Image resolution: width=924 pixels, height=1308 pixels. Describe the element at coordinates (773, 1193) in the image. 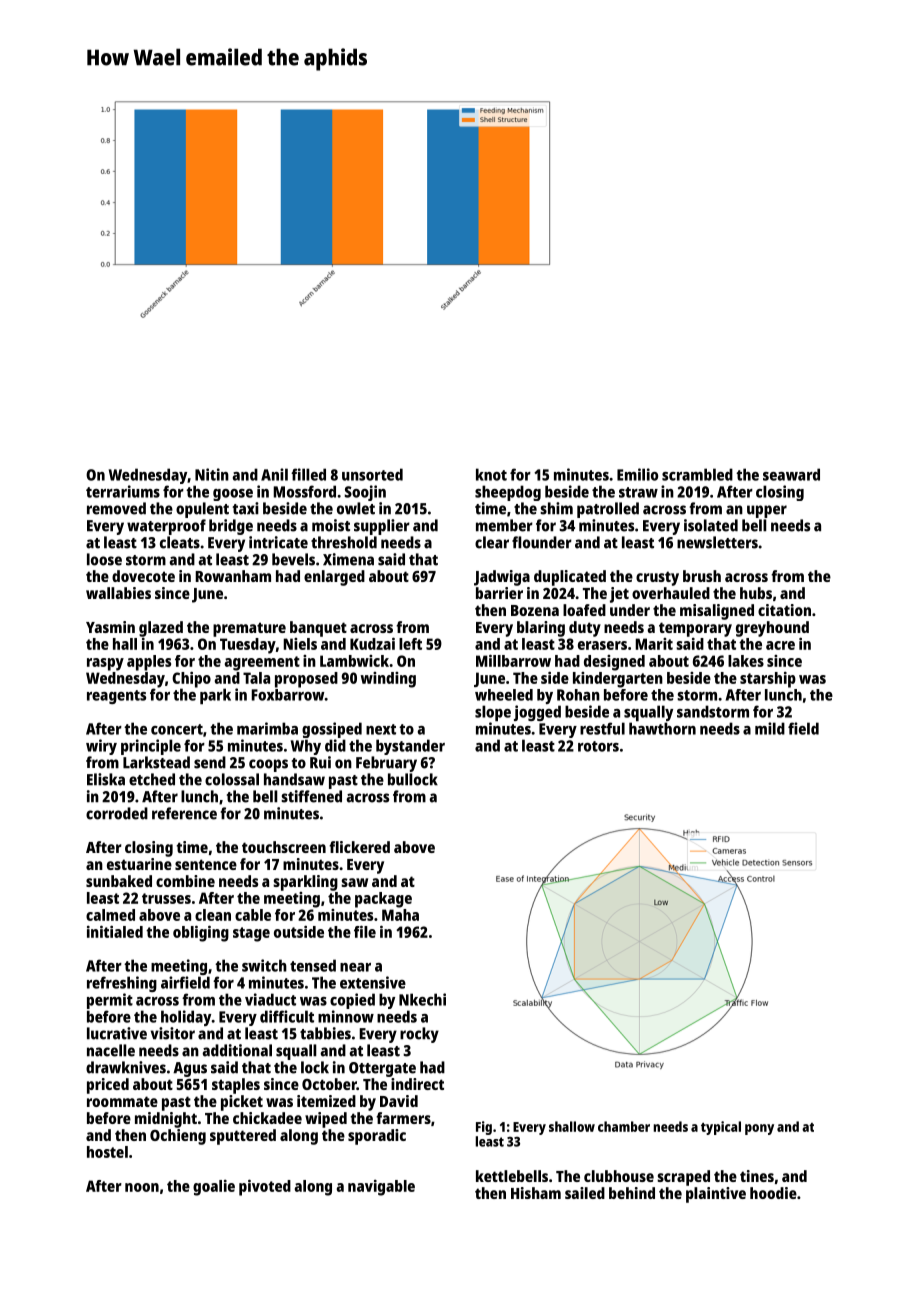

I see `hoodie` at that location.
